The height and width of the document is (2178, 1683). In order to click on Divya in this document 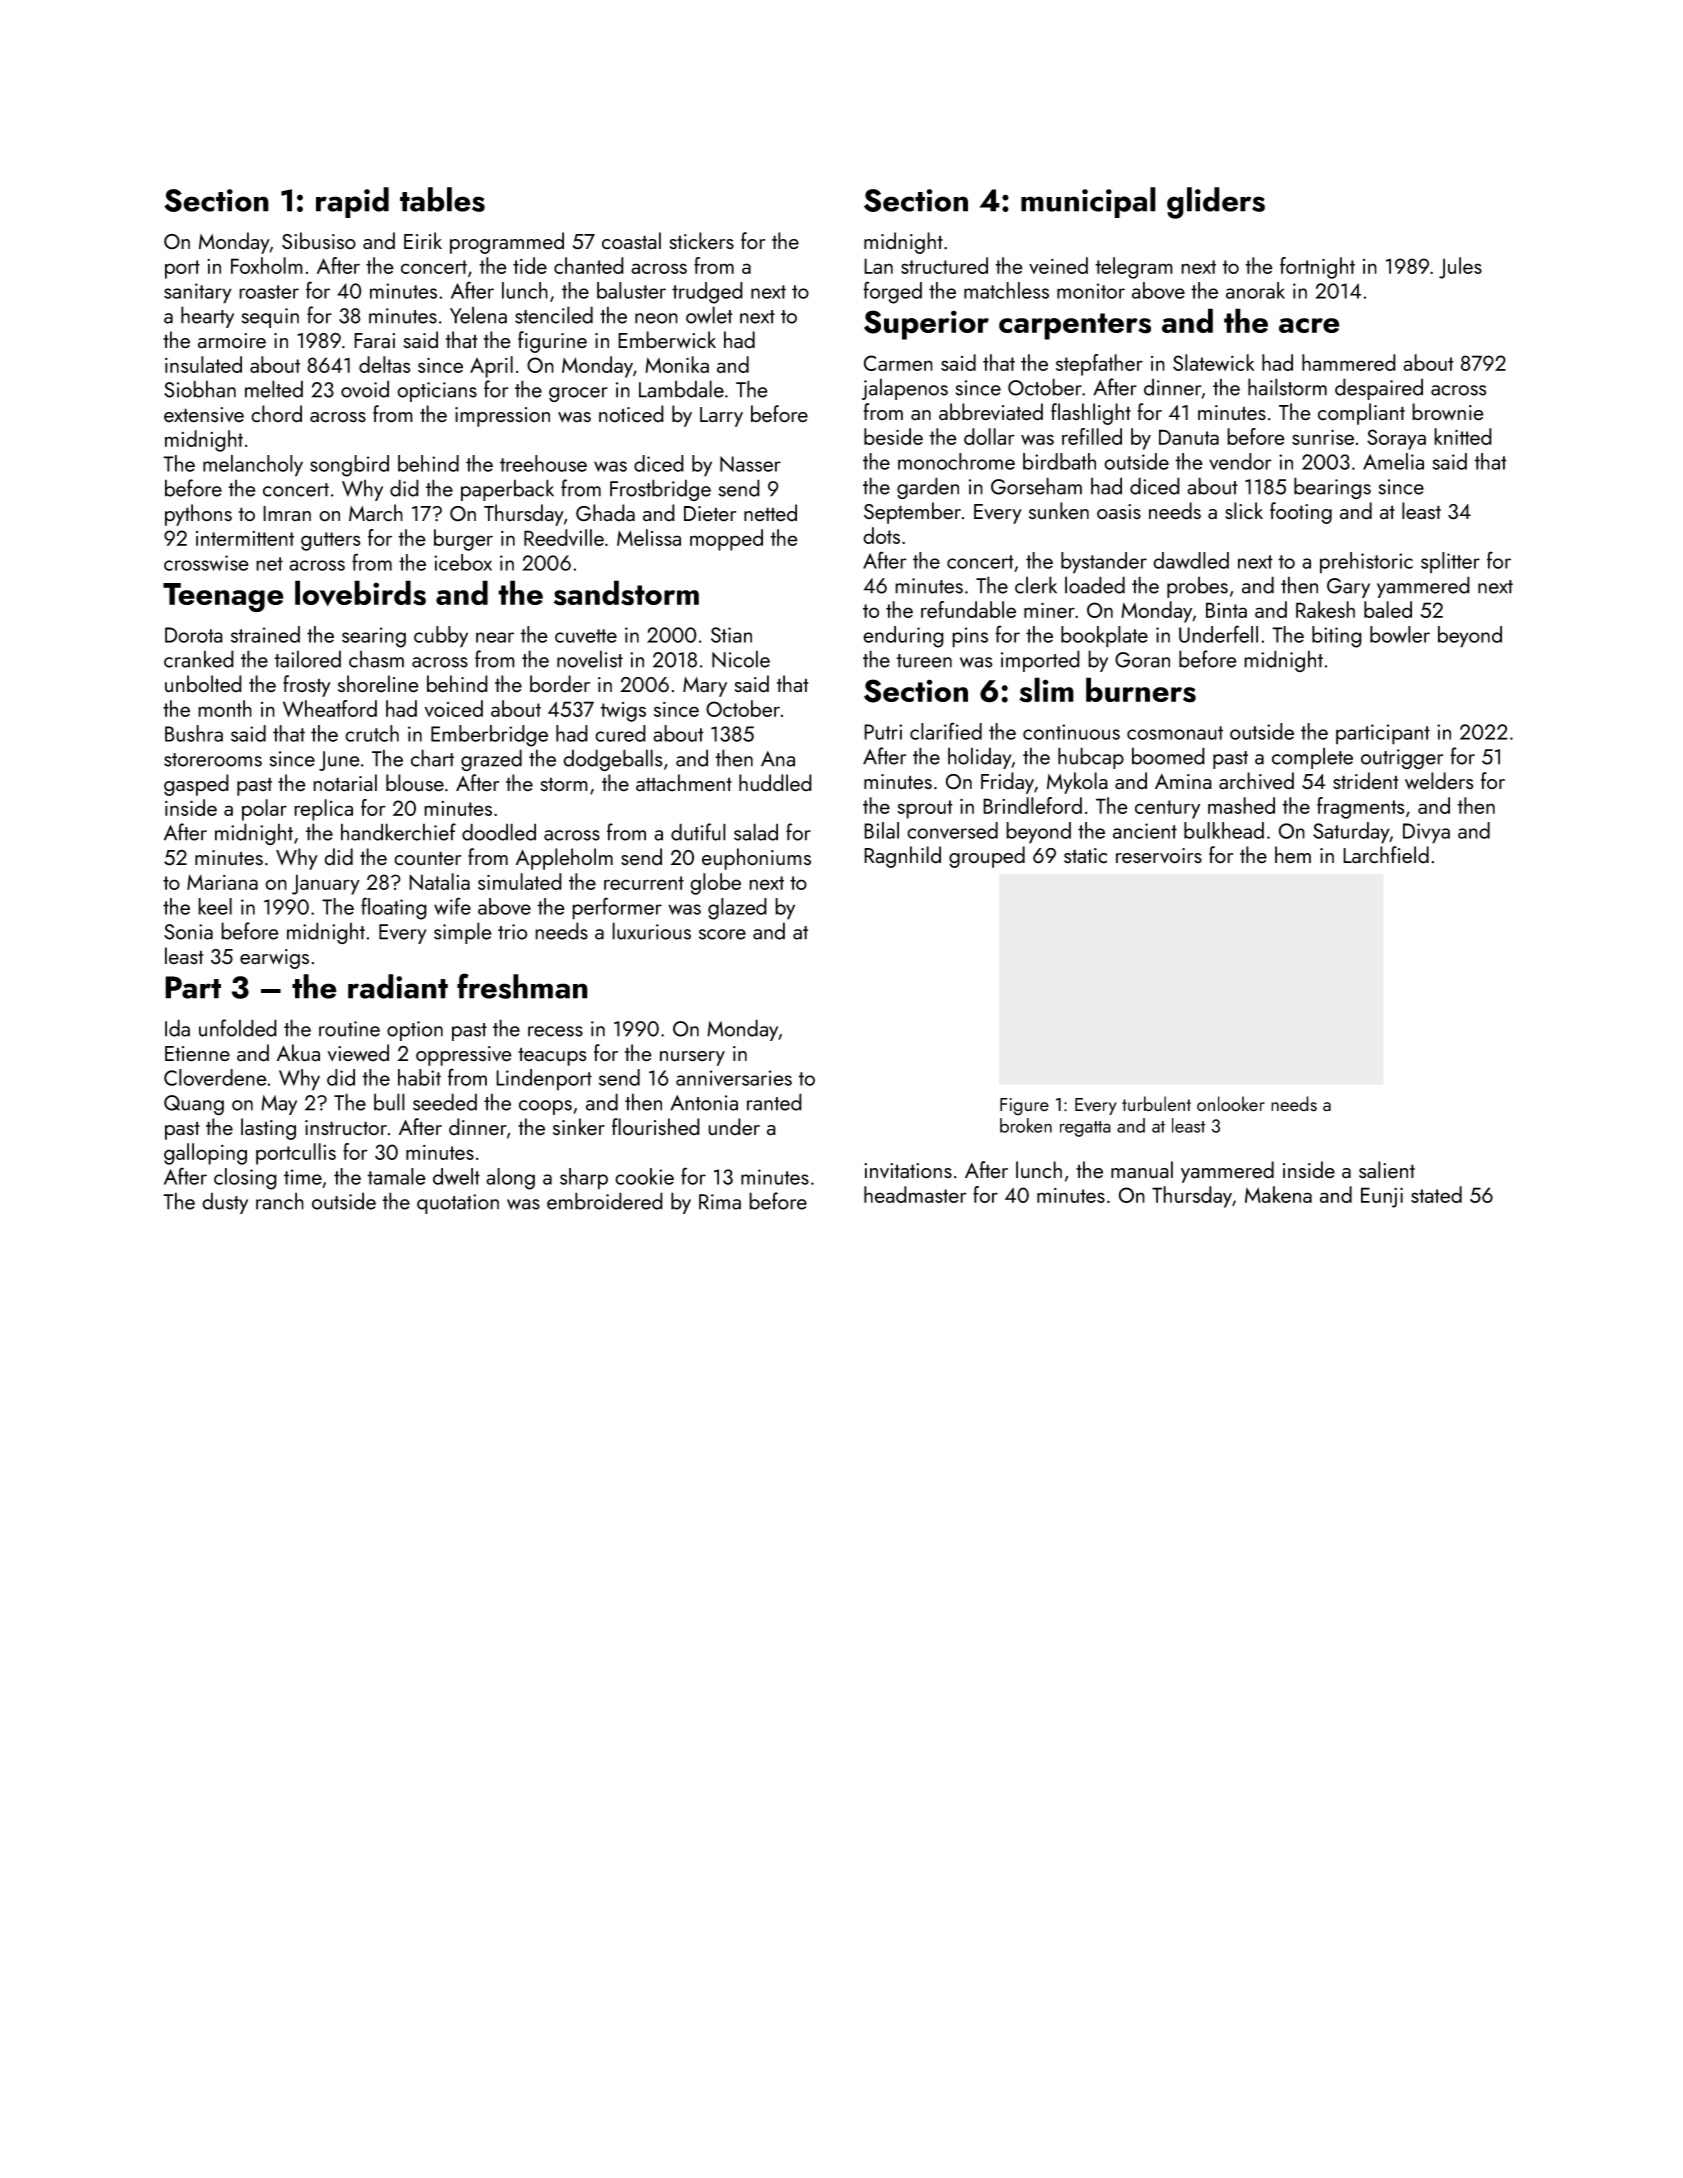, I will do `click(1426, 833)`.
